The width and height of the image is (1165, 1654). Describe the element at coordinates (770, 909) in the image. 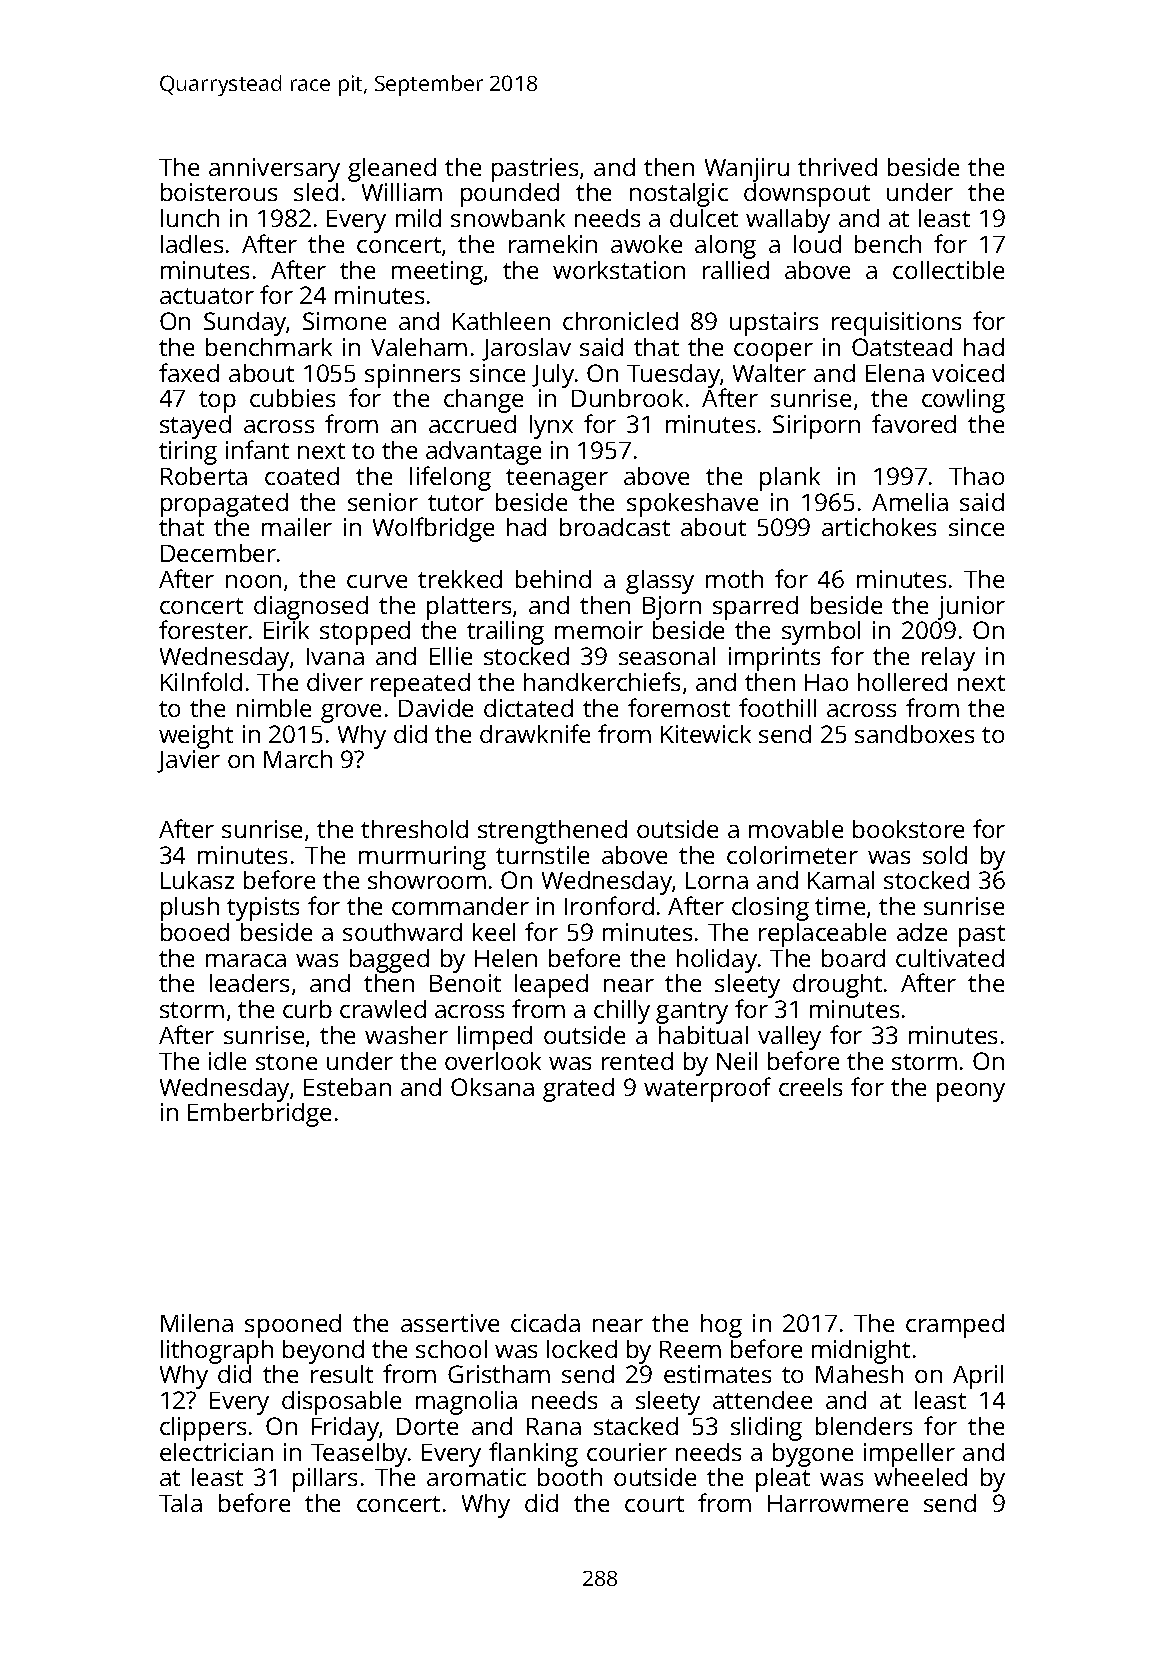

I see `closing` at that location.
